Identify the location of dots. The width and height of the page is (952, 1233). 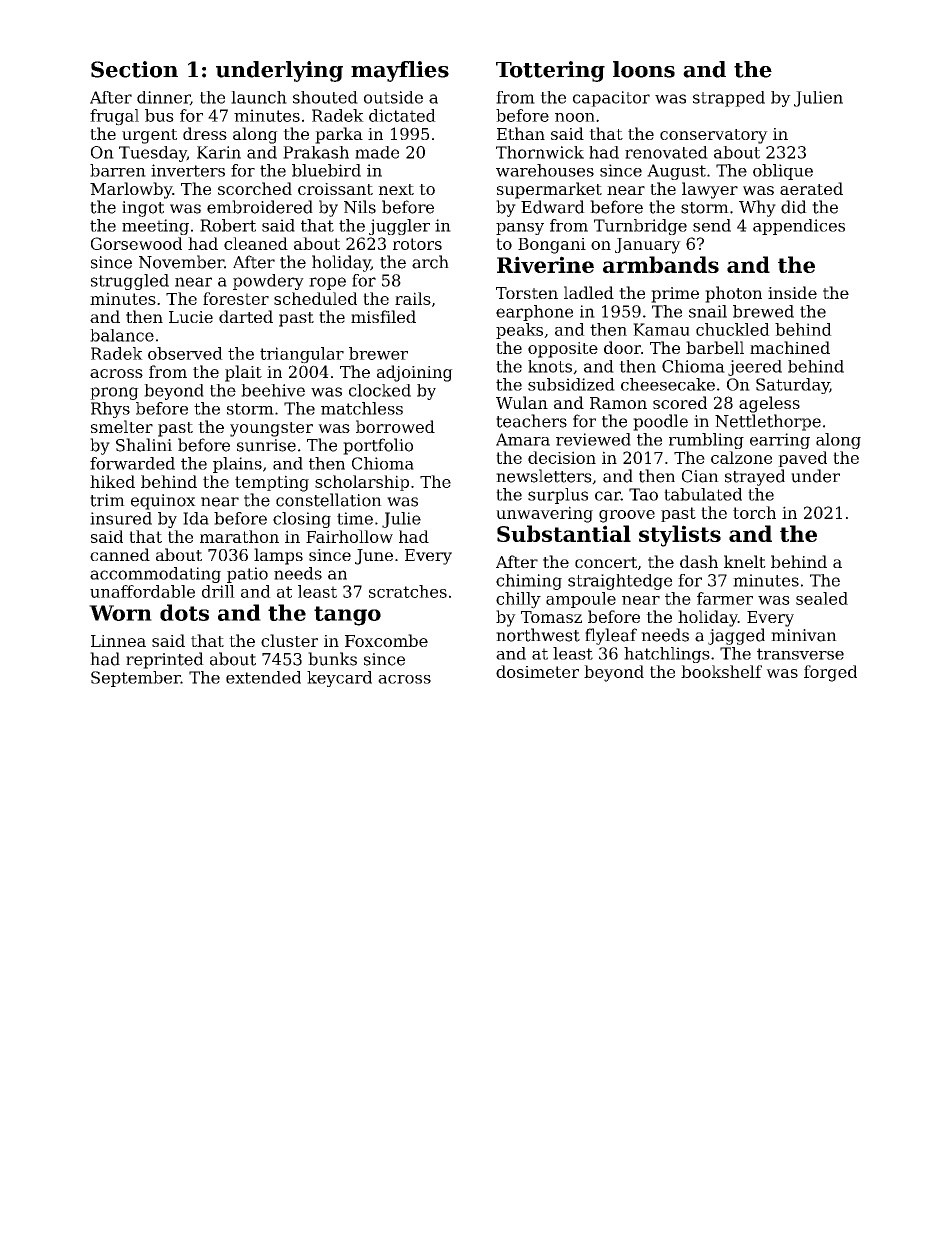
(184, 612).
